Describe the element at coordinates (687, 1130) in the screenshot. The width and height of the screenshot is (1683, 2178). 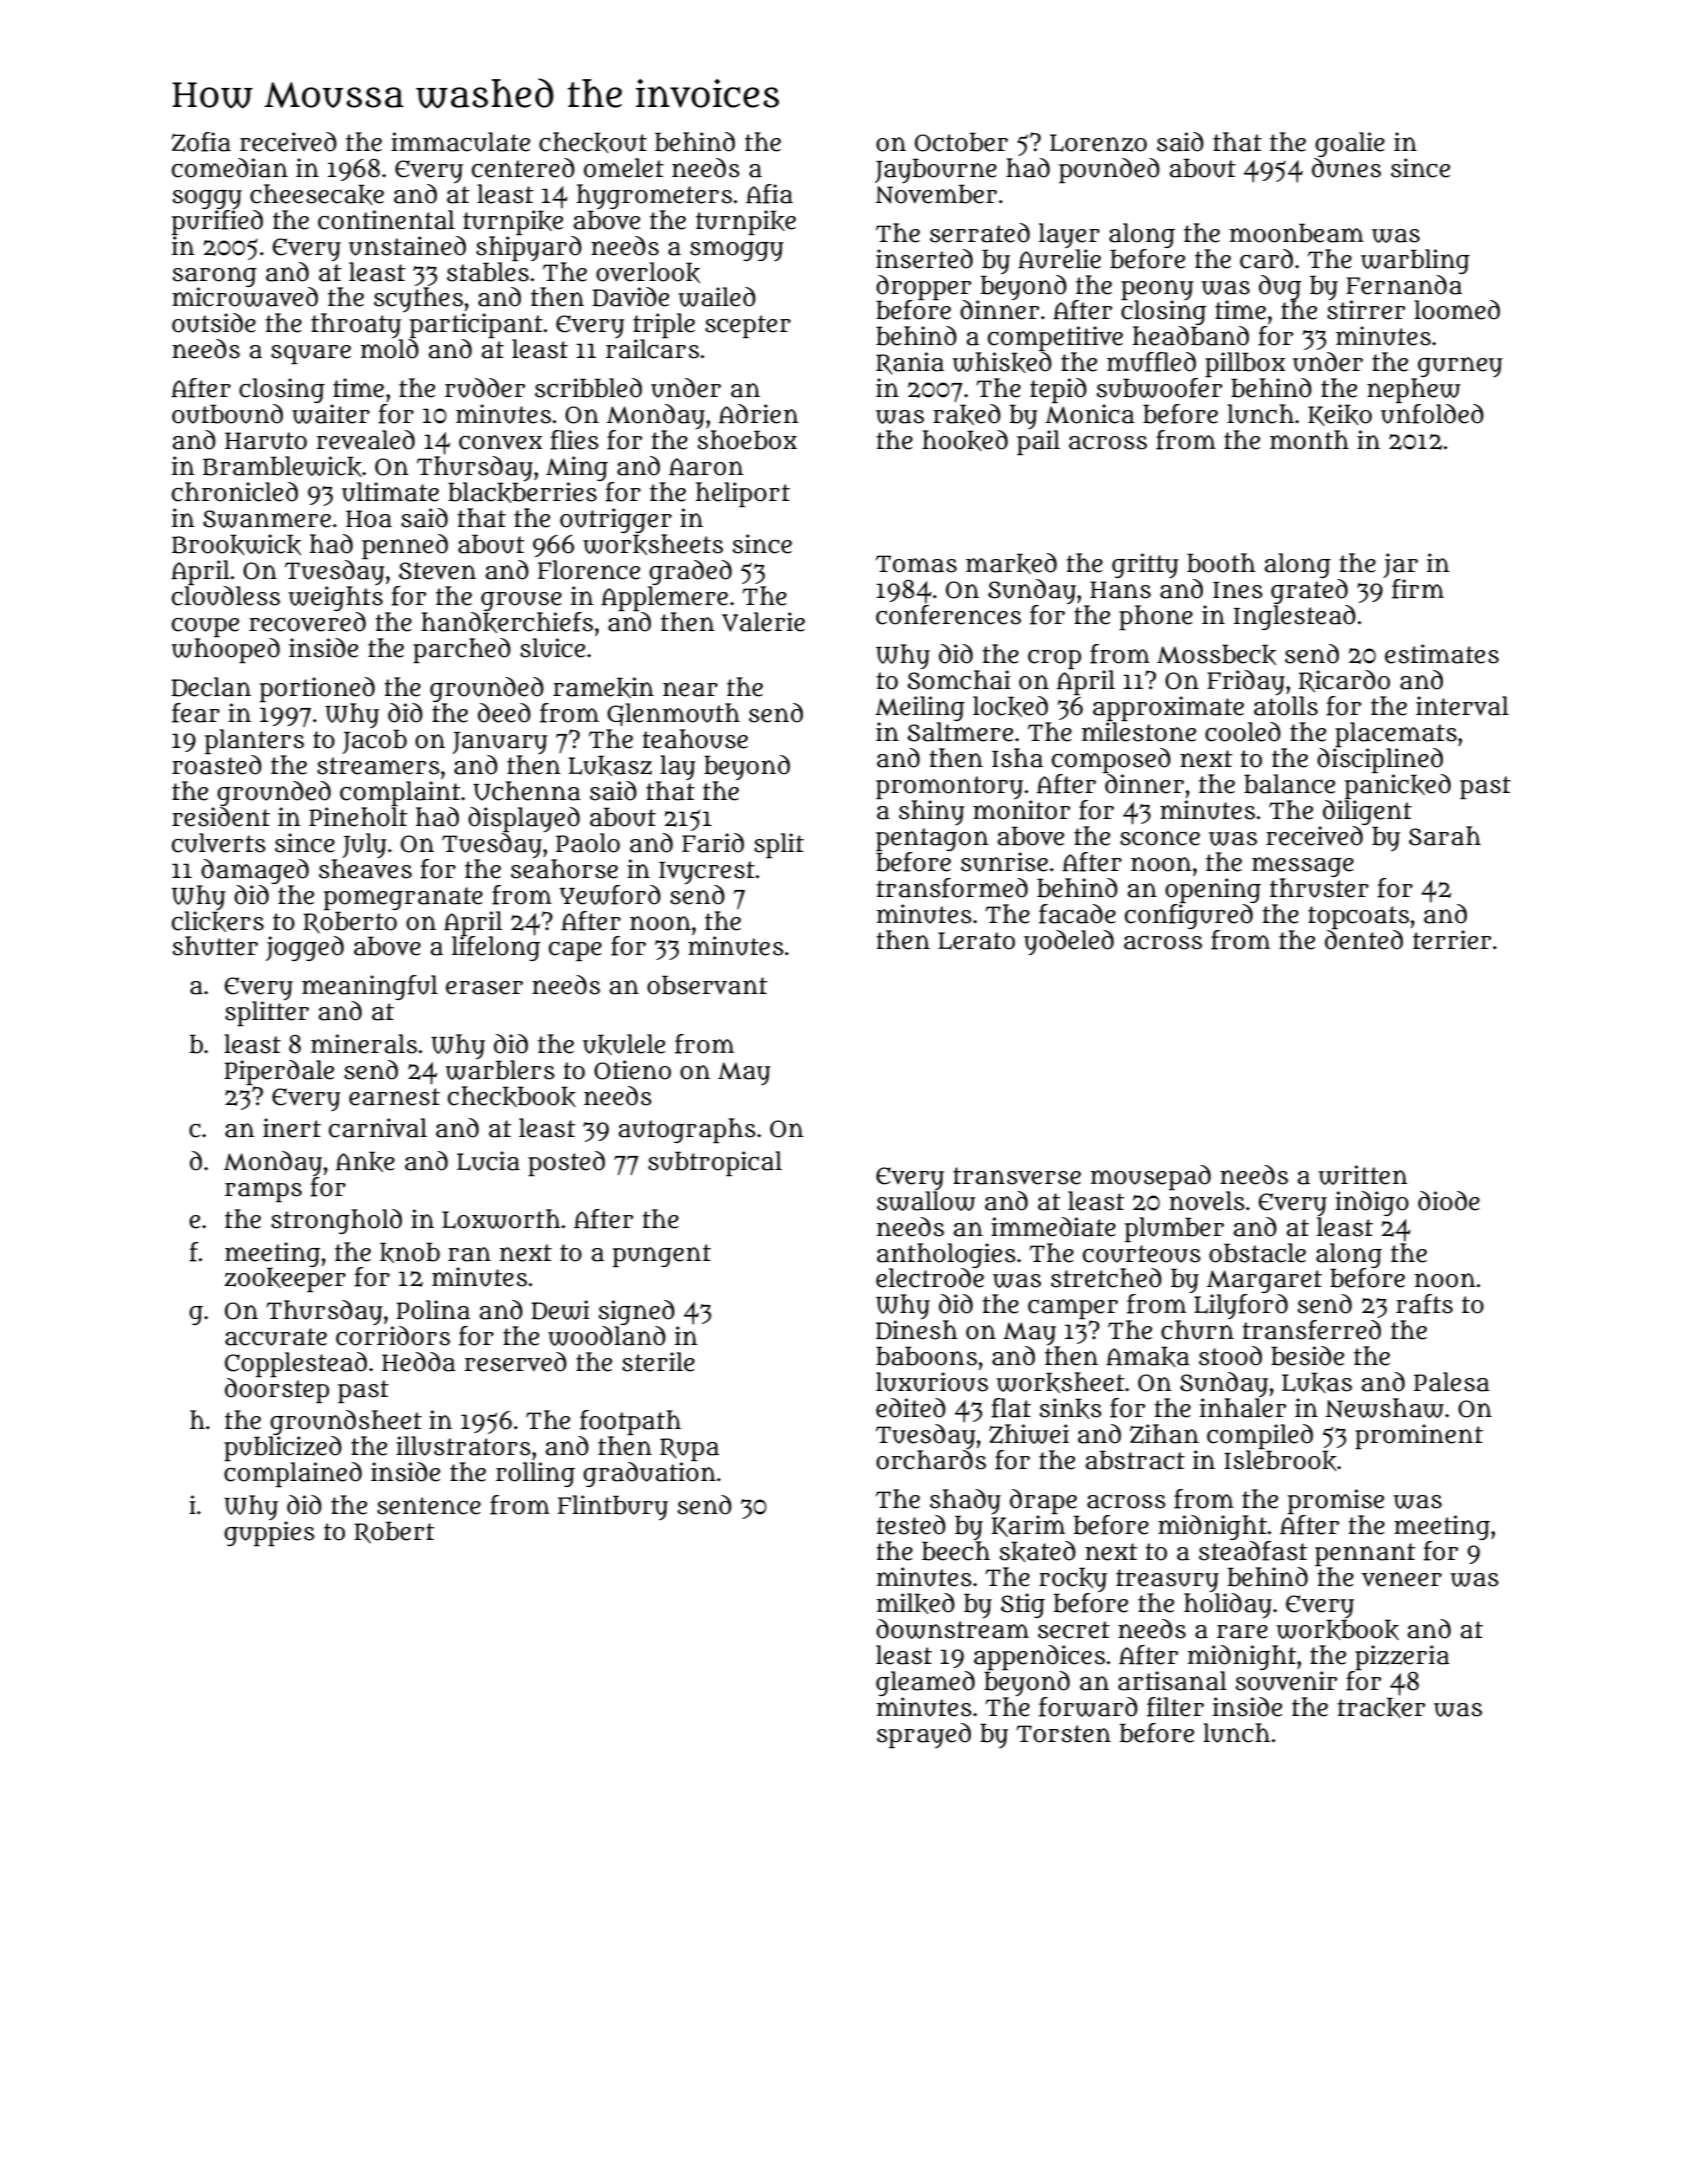
I see `autographs` at that location.
